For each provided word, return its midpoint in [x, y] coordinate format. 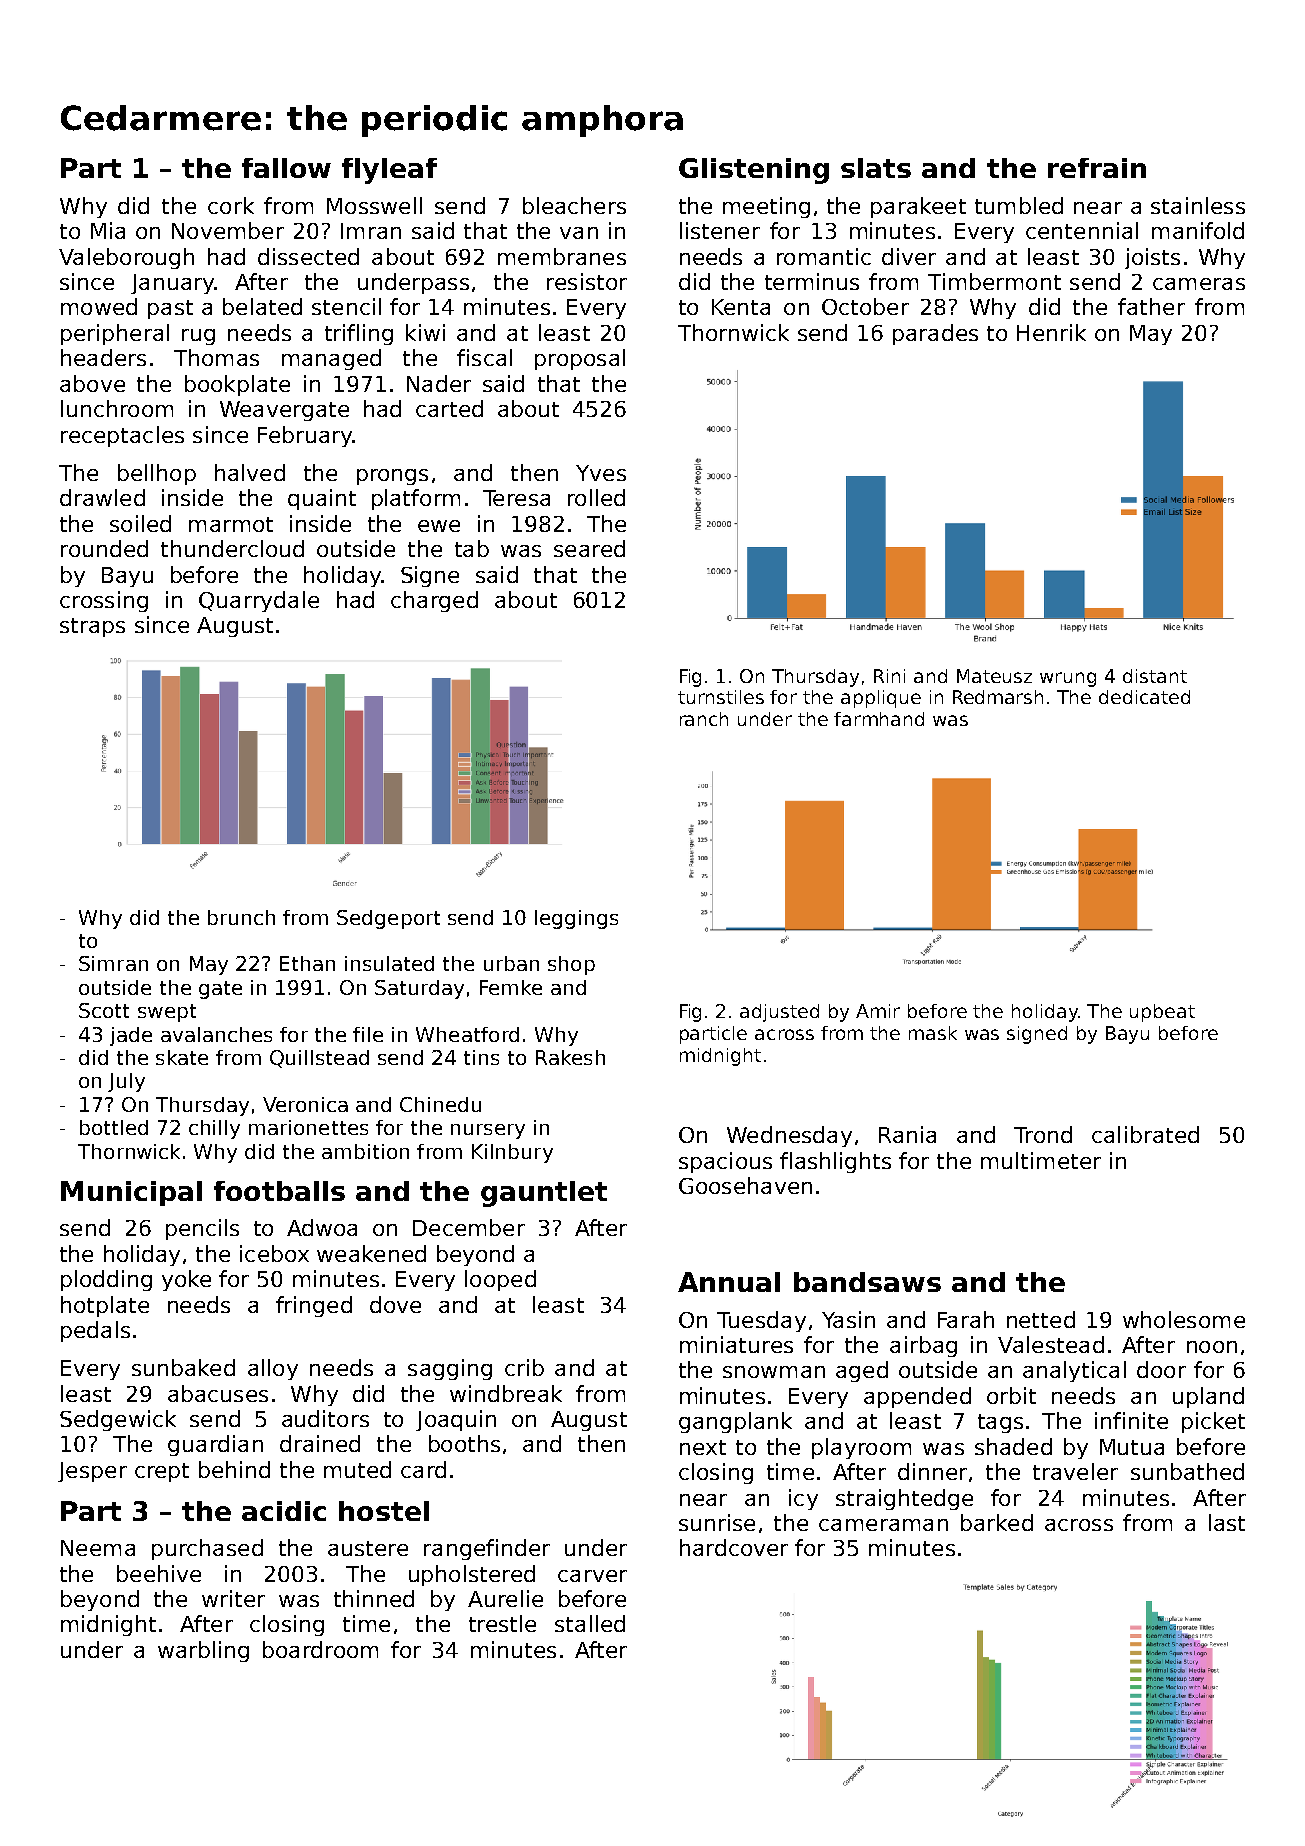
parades [935, 334]
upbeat [1162, 1013]
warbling [203, 1651]
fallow [286, 168]
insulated [389, 963]
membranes [562, 256]
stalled [590, 1623]
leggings [576, 919]
